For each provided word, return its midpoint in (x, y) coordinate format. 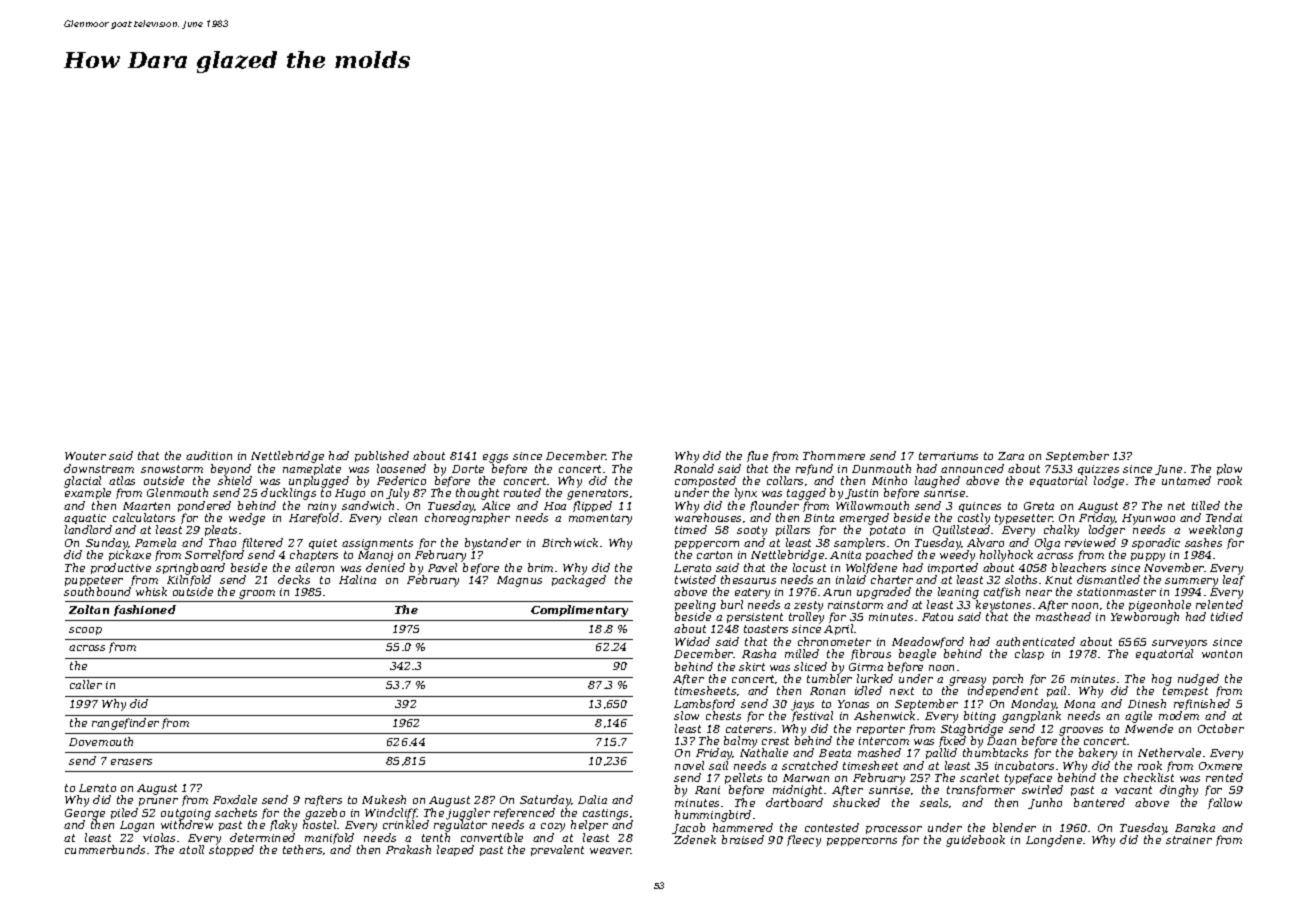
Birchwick (570, 542)
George (85, 814)
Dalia (592, 799)
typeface (1028, 779)
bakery (1098, 754)
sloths (1021, 579)
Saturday (545, 801)
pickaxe (130, 555)
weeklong (1216, 531)
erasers (131, 762)
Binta (819, 518)
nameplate (312, 469)
